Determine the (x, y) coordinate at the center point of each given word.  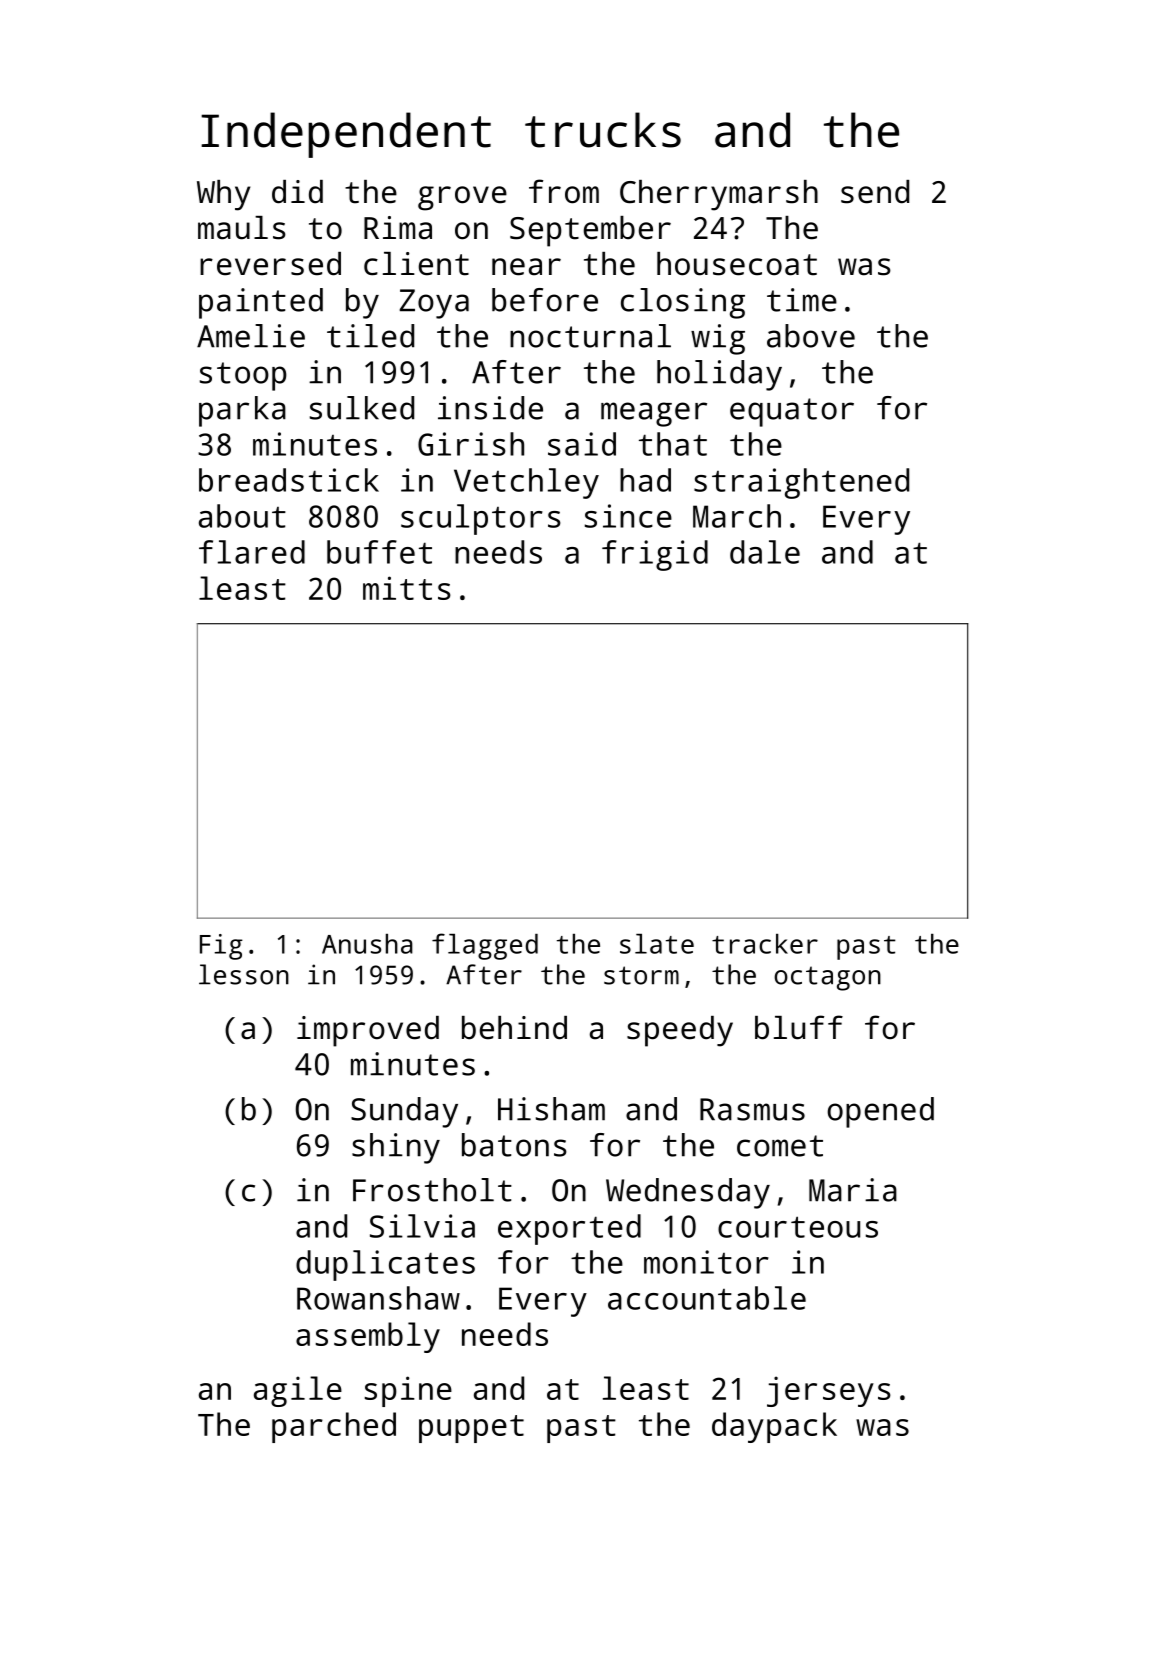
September (590, 231)
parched (334, 1427)
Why (223, 195)
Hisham (551, 1109)
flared (252, 552)
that (673, 444)
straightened (801, 483)
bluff (799, 1027)
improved (368, 1031)
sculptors (480, 519)
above (811, 336)
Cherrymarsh (719, 195)
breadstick (289, 480)
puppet (471, 1429)
